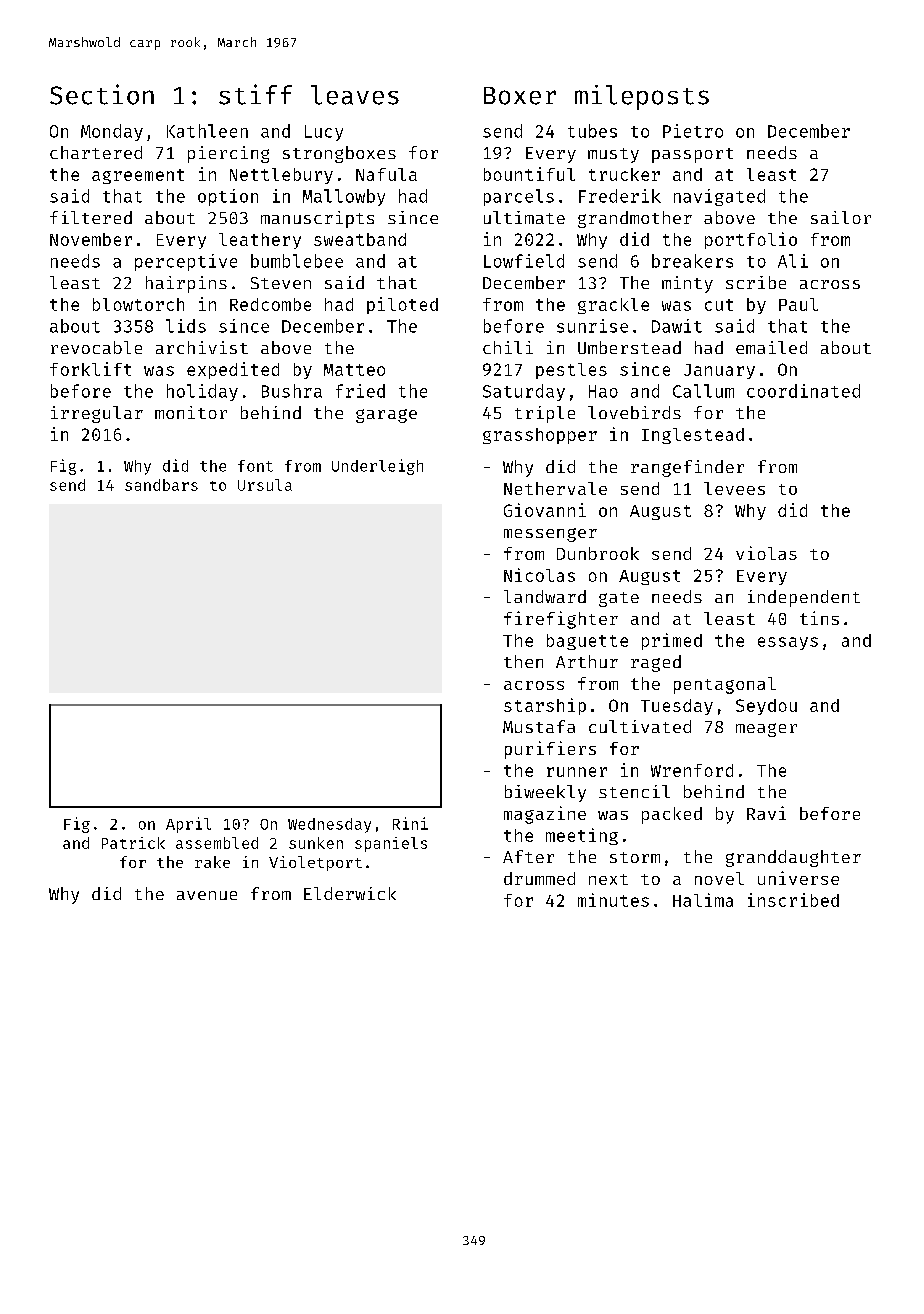 This screenshot has height=1314, width=924. I want to click on Halima, so click(703, 900).
